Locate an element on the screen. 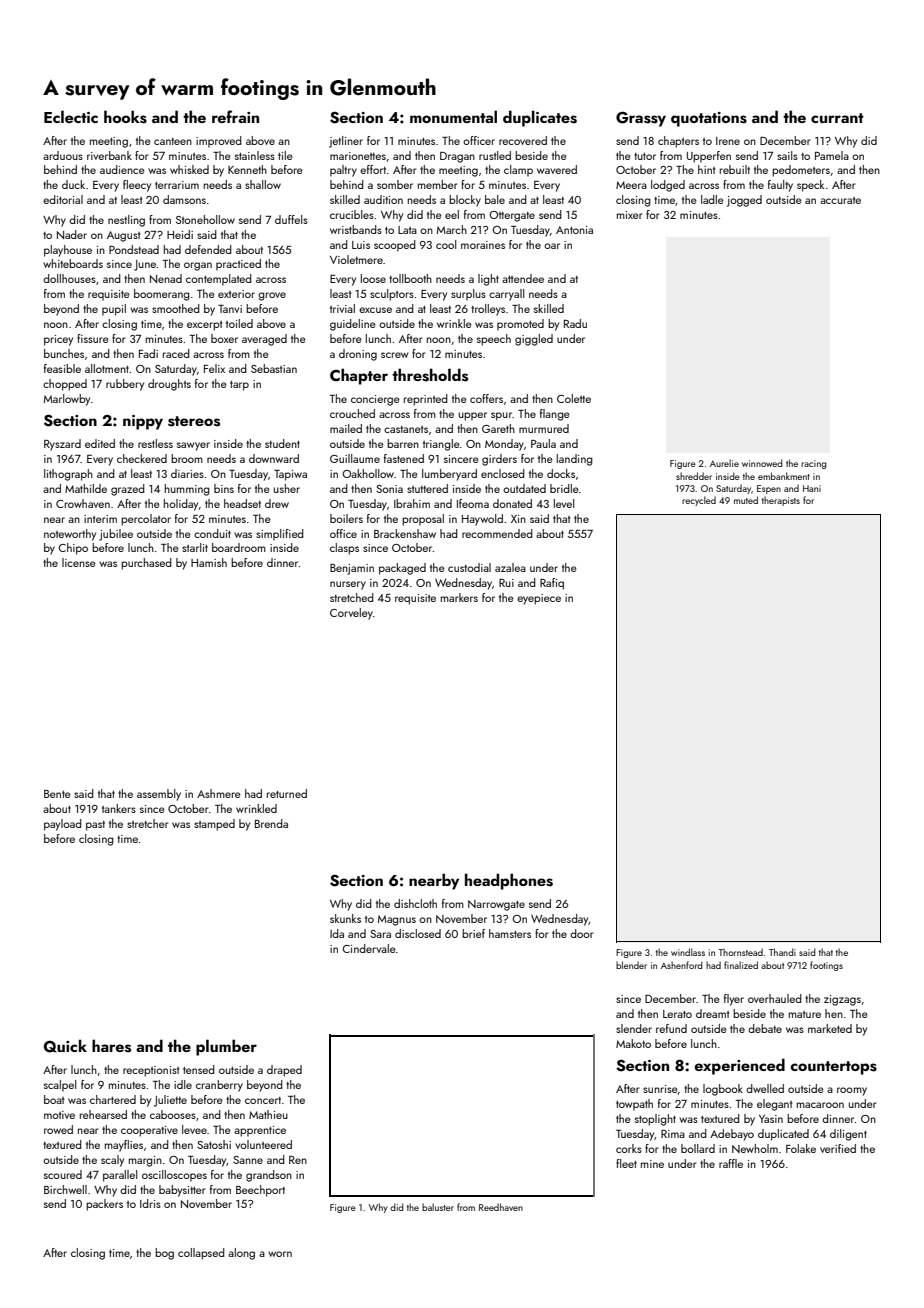 The width and height of the screenshot is (924, 1308). parallel is located at coordinates (120, 1176).
